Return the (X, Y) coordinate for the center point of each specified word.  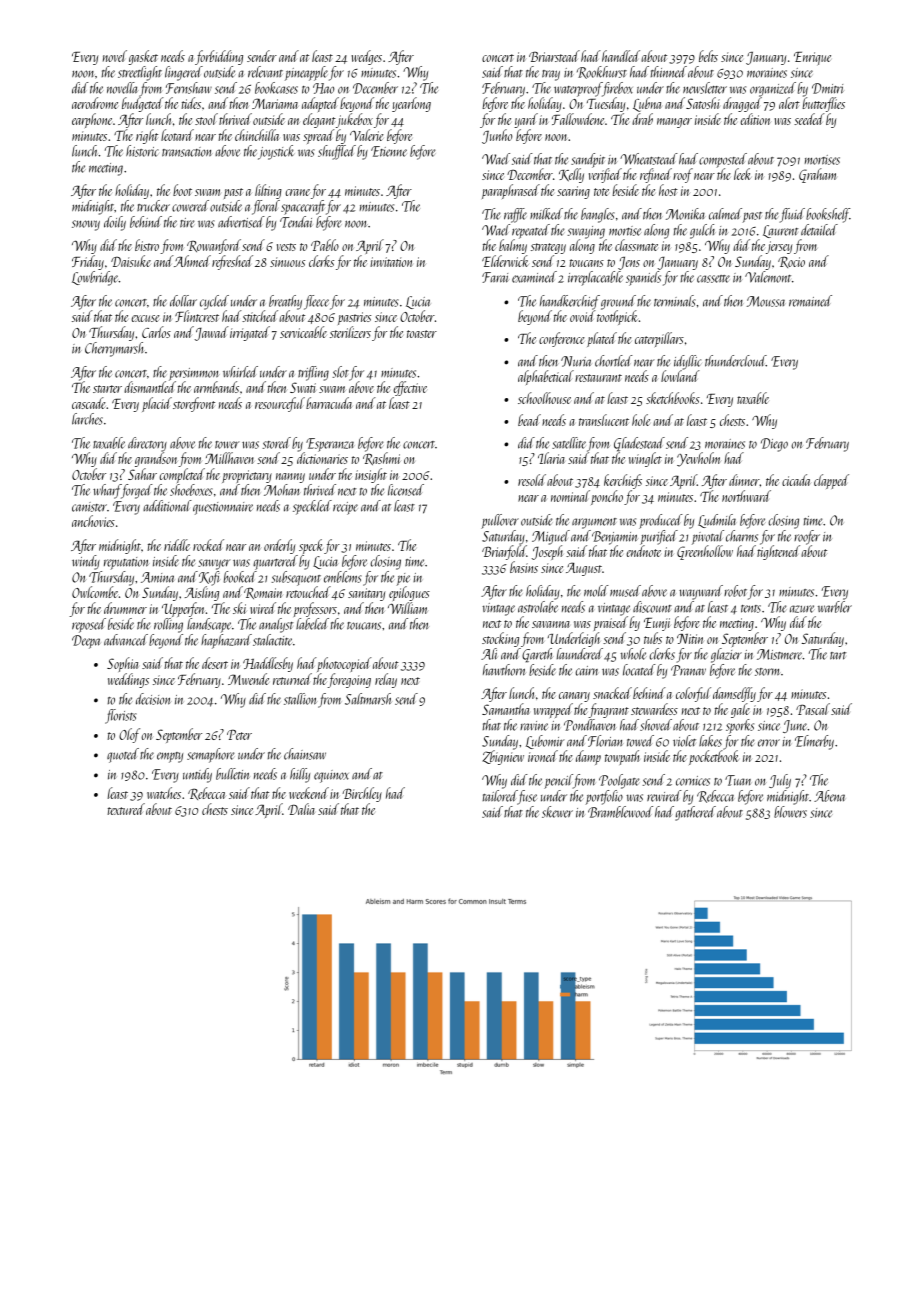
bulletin (233, 774)
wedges (366, 57)
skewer (557, 812)
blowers (790, 812)
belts (708, 56)
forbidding (219, 57)
